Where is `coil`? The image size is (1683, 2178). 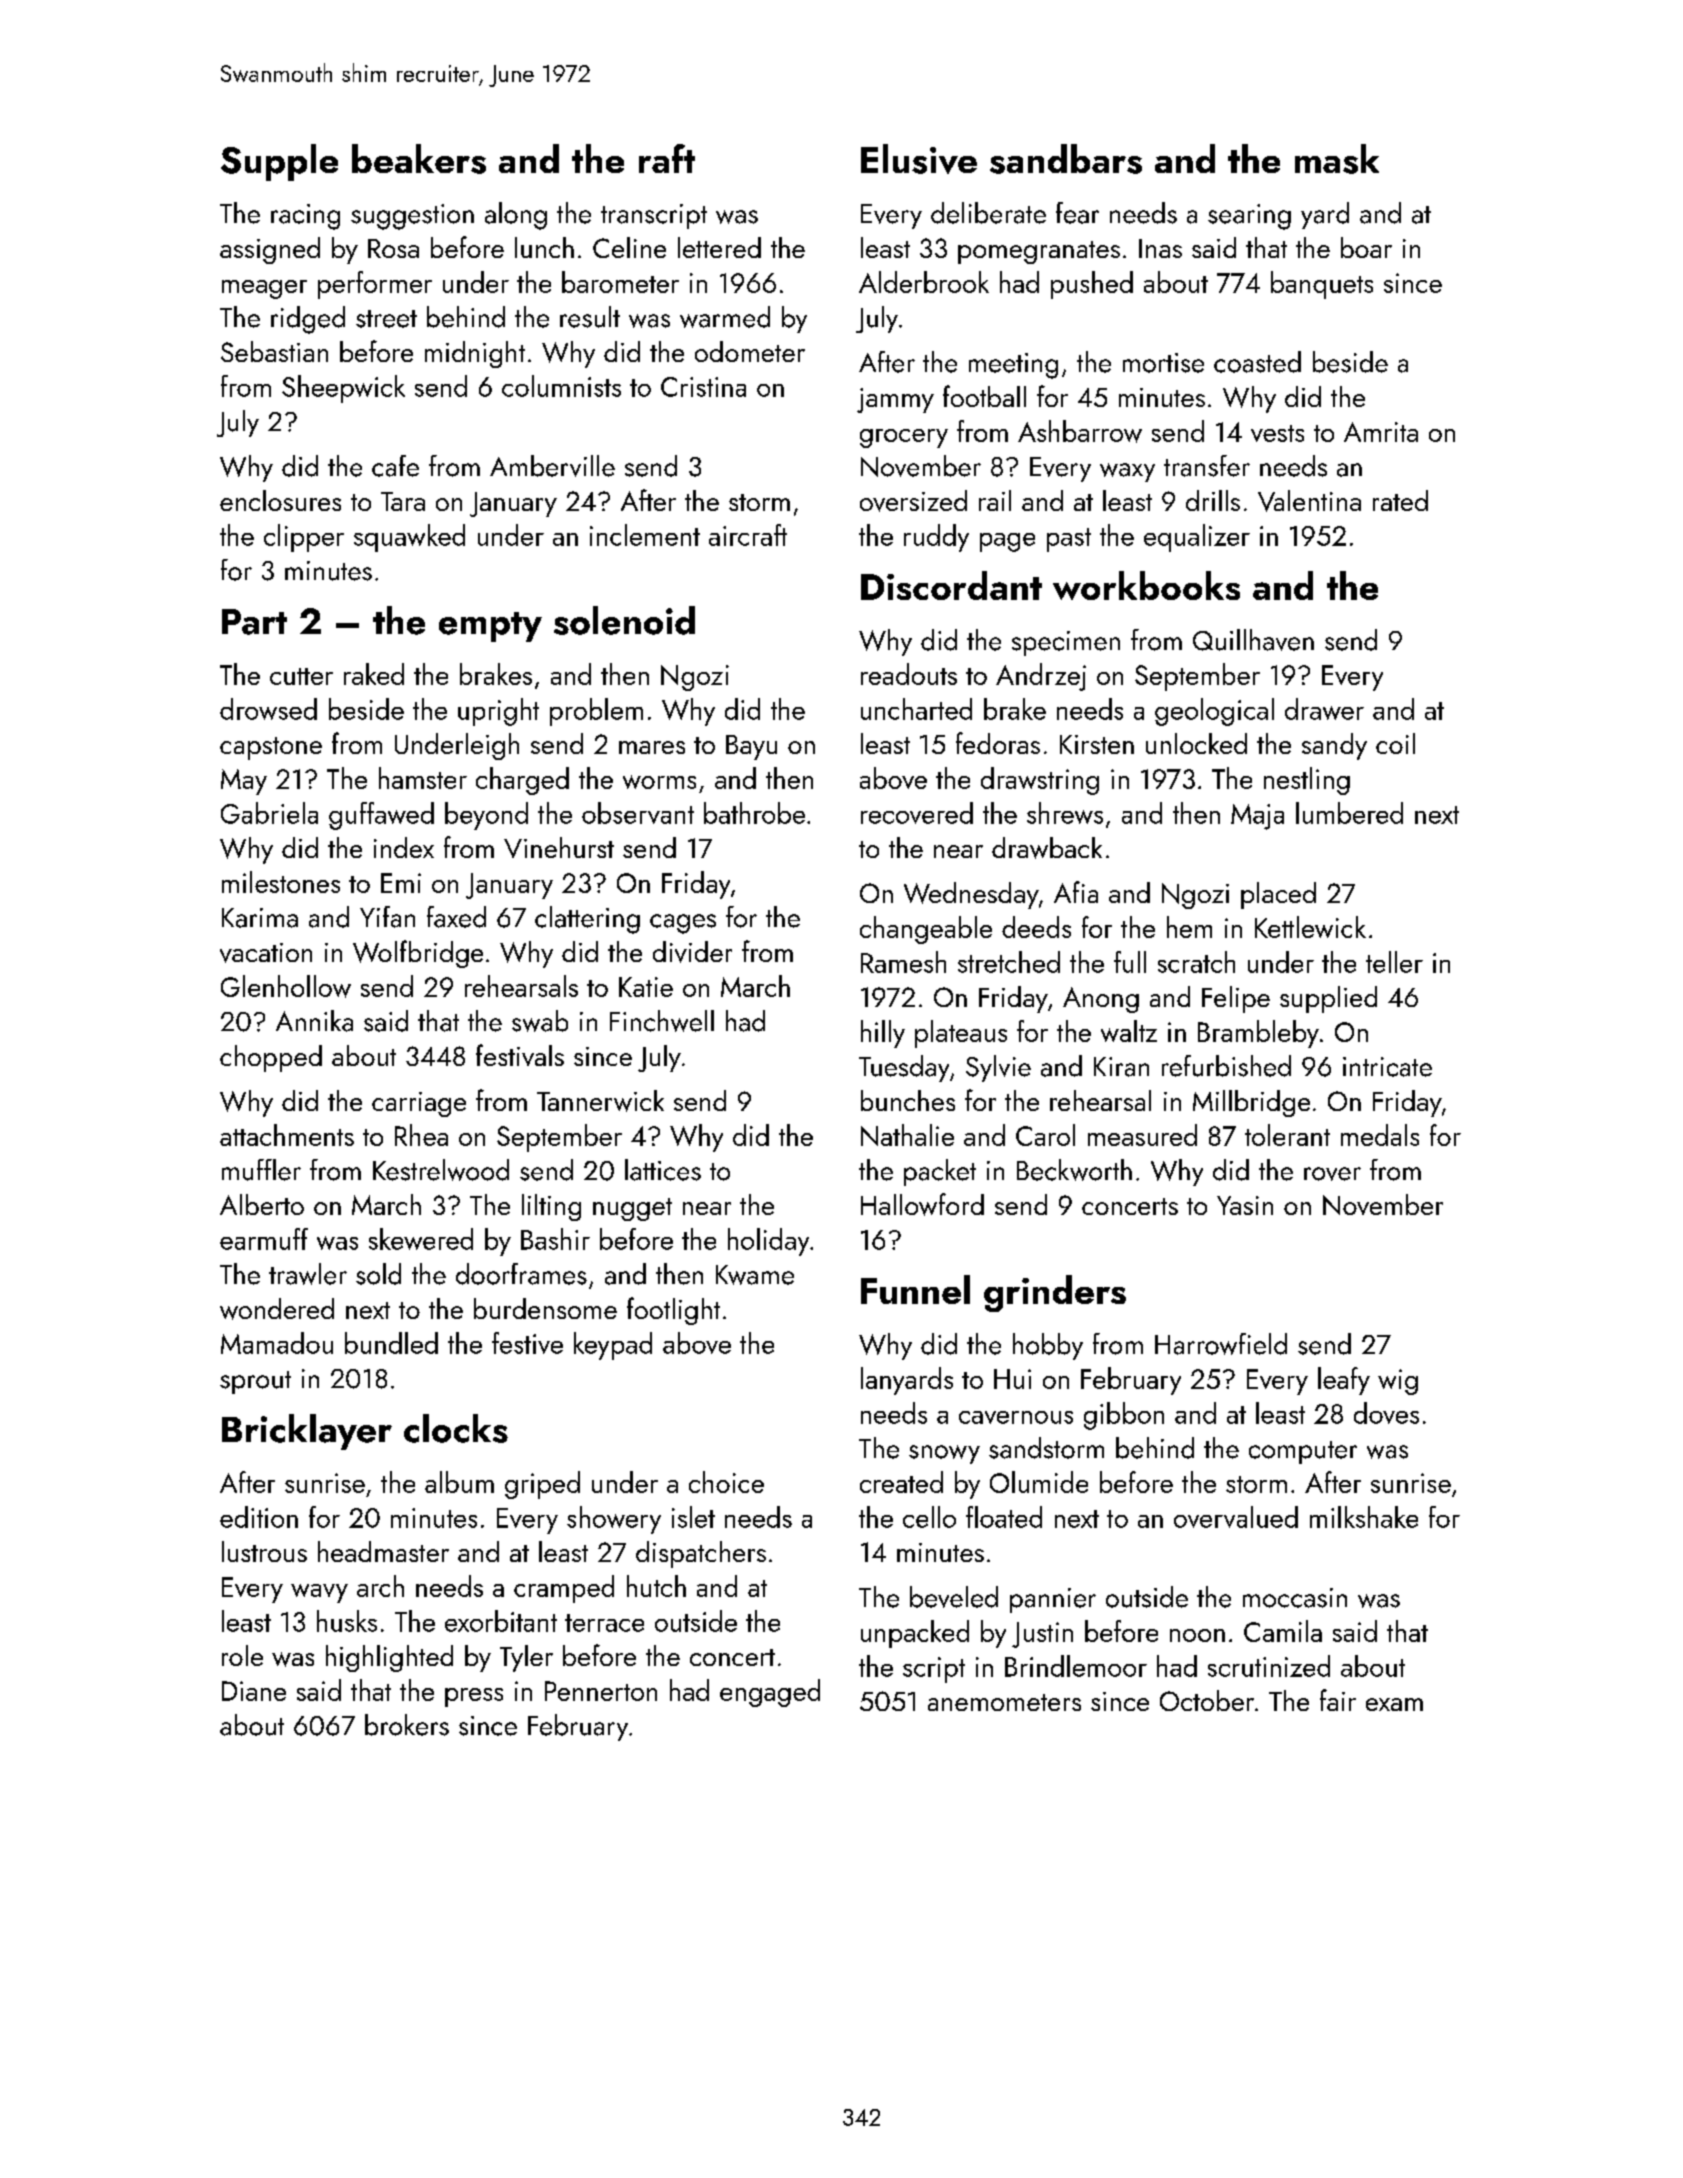
coil is located at coordinates (1395, 743).
